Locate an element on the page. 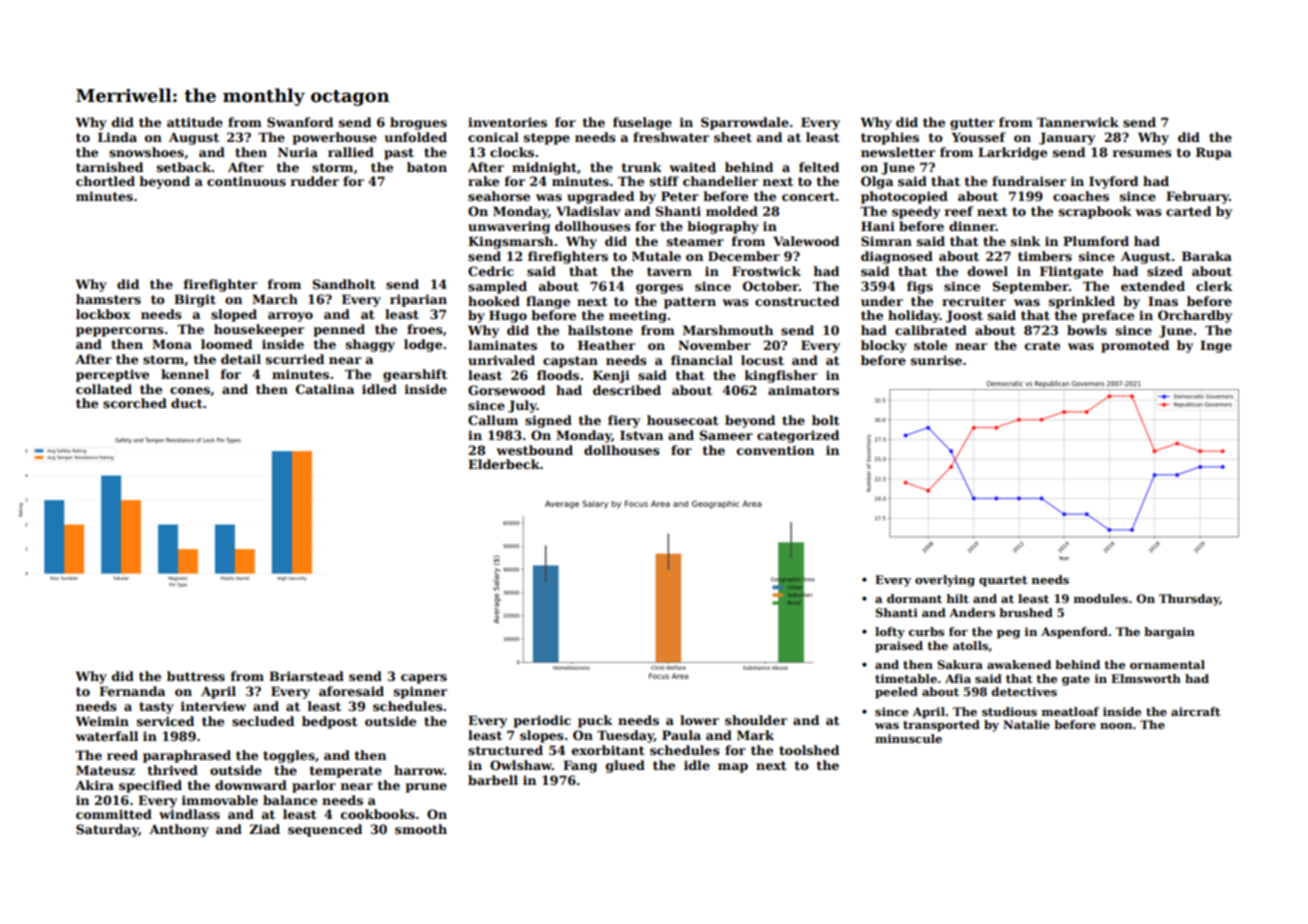  Hugo is located at coordinates (508, 316).
